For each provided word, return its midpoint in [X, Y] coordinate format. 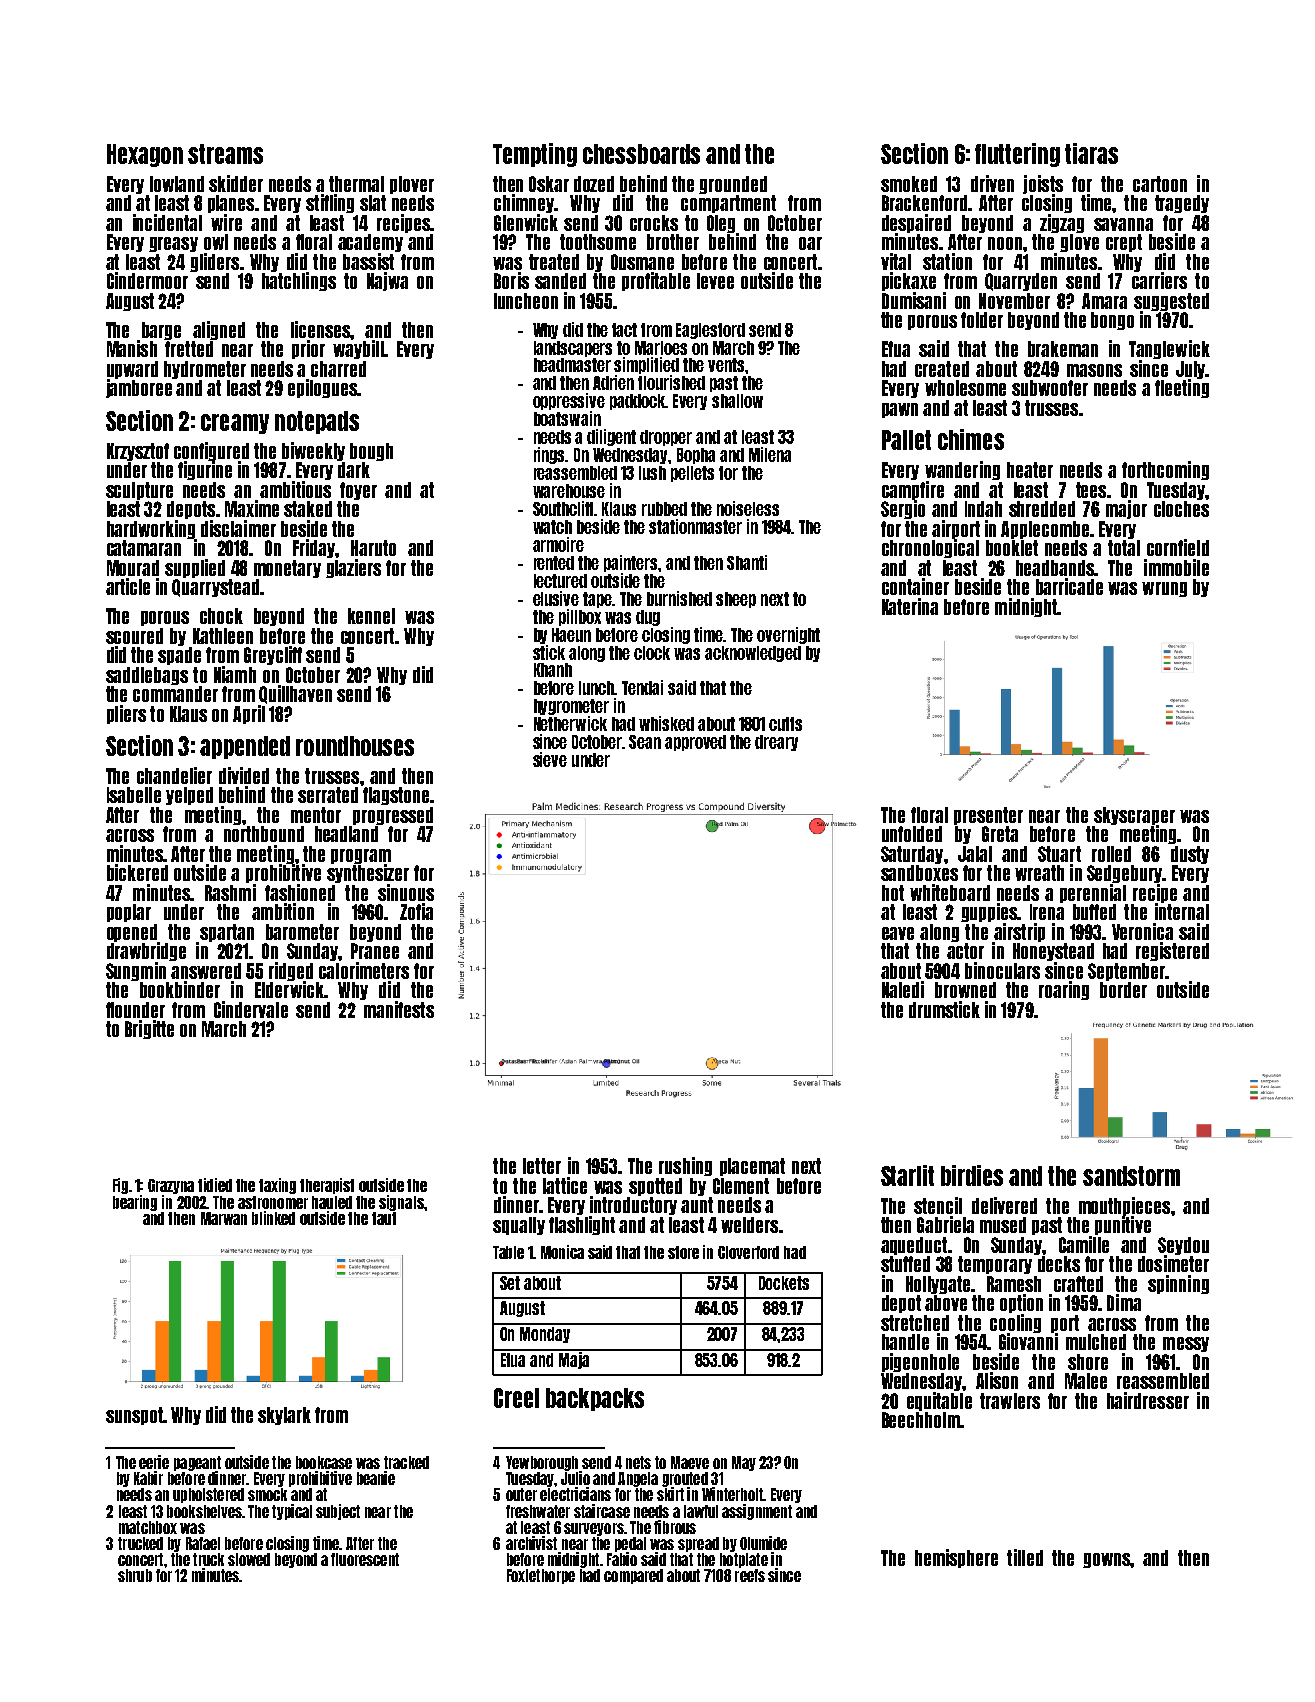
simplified [646, 365]
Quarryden [1021, 282]
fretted [189, 349]
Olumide [763, 1543]
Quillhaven [295, 694]
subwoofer [1050, 388]
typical [292, 1512]
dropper [666, 438]
